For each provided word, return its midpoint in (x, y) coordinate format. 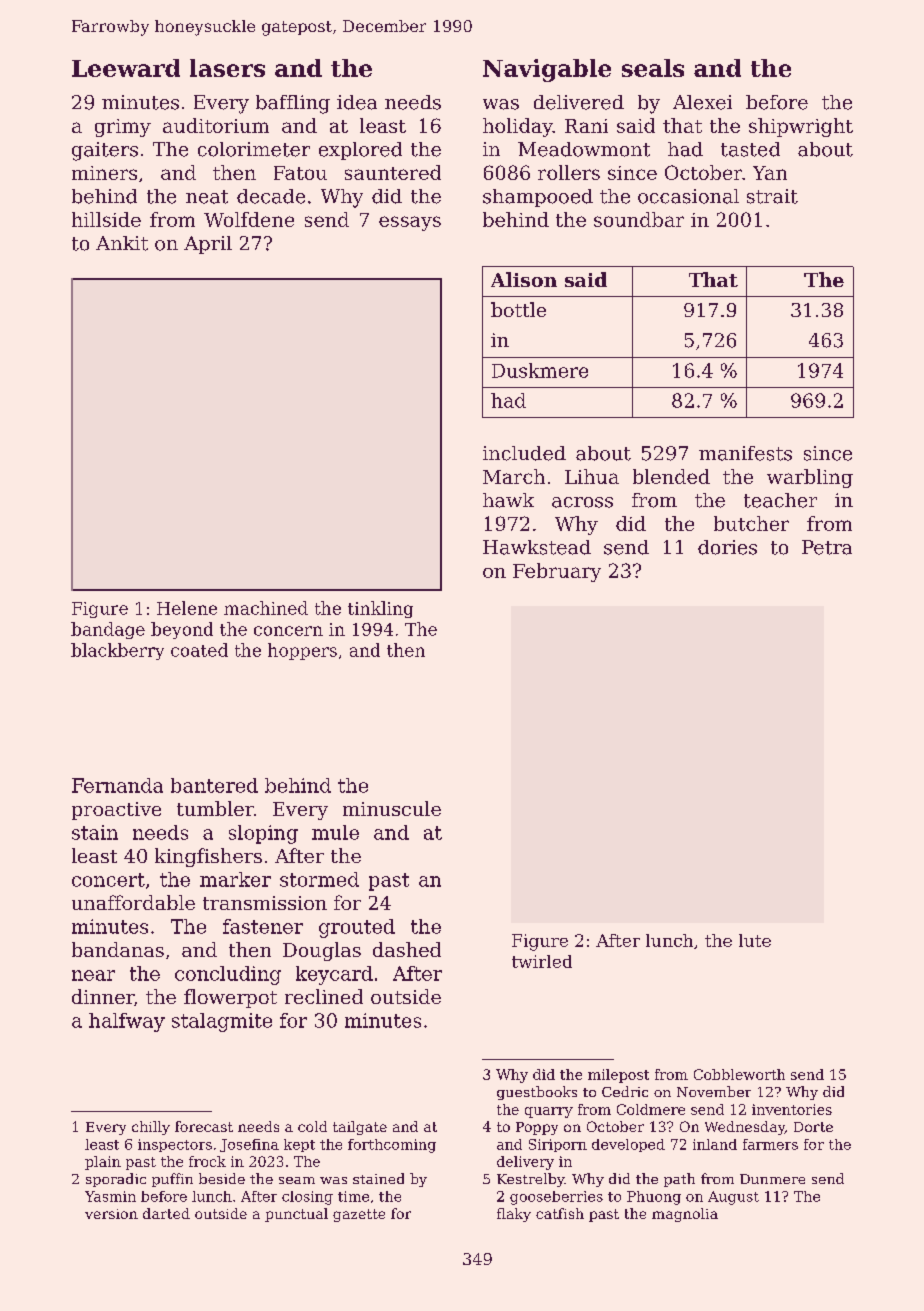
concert (108, 880)
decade (271, 196)
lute (755, 940)
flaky (514, 1215)
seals (653, 68)
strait (772, 196)
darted (166, 1213)
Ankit (122, 243)
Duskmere (540, 370)
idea (357, 102)
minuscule (392, 808)
